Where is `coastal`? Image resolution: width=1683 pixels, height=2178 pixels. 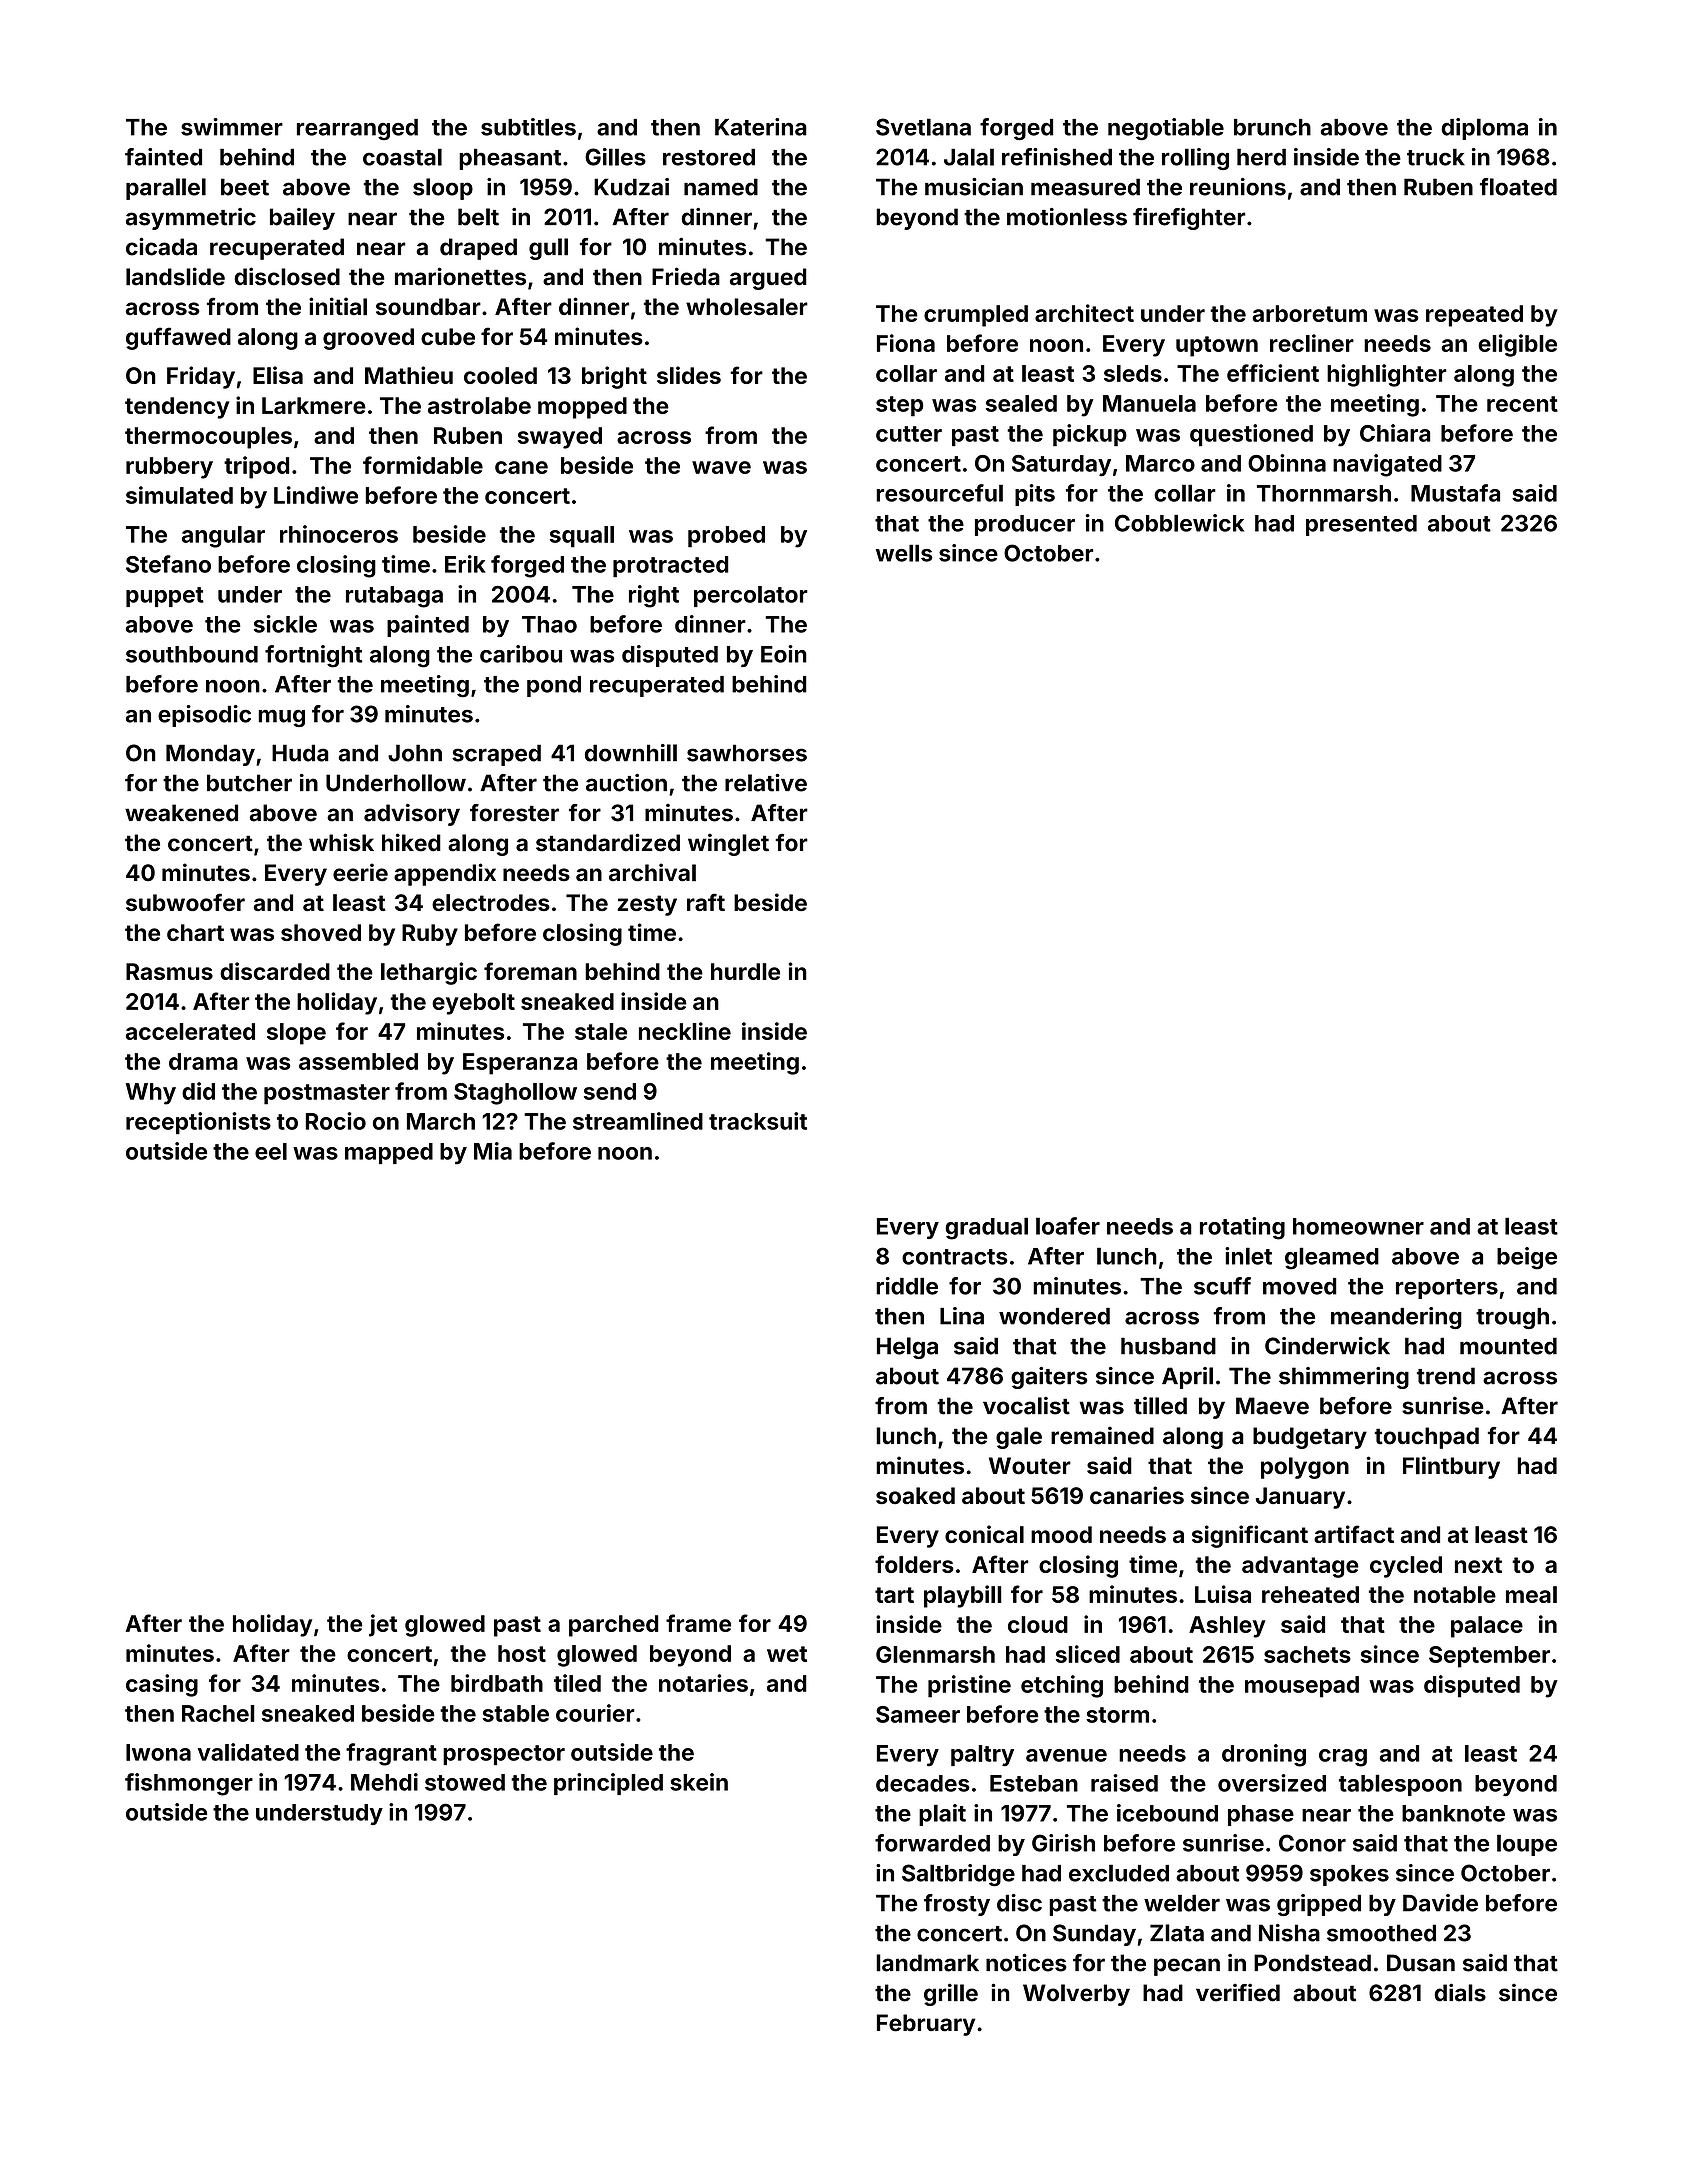 coastal is located at coordinates (402, 157).
